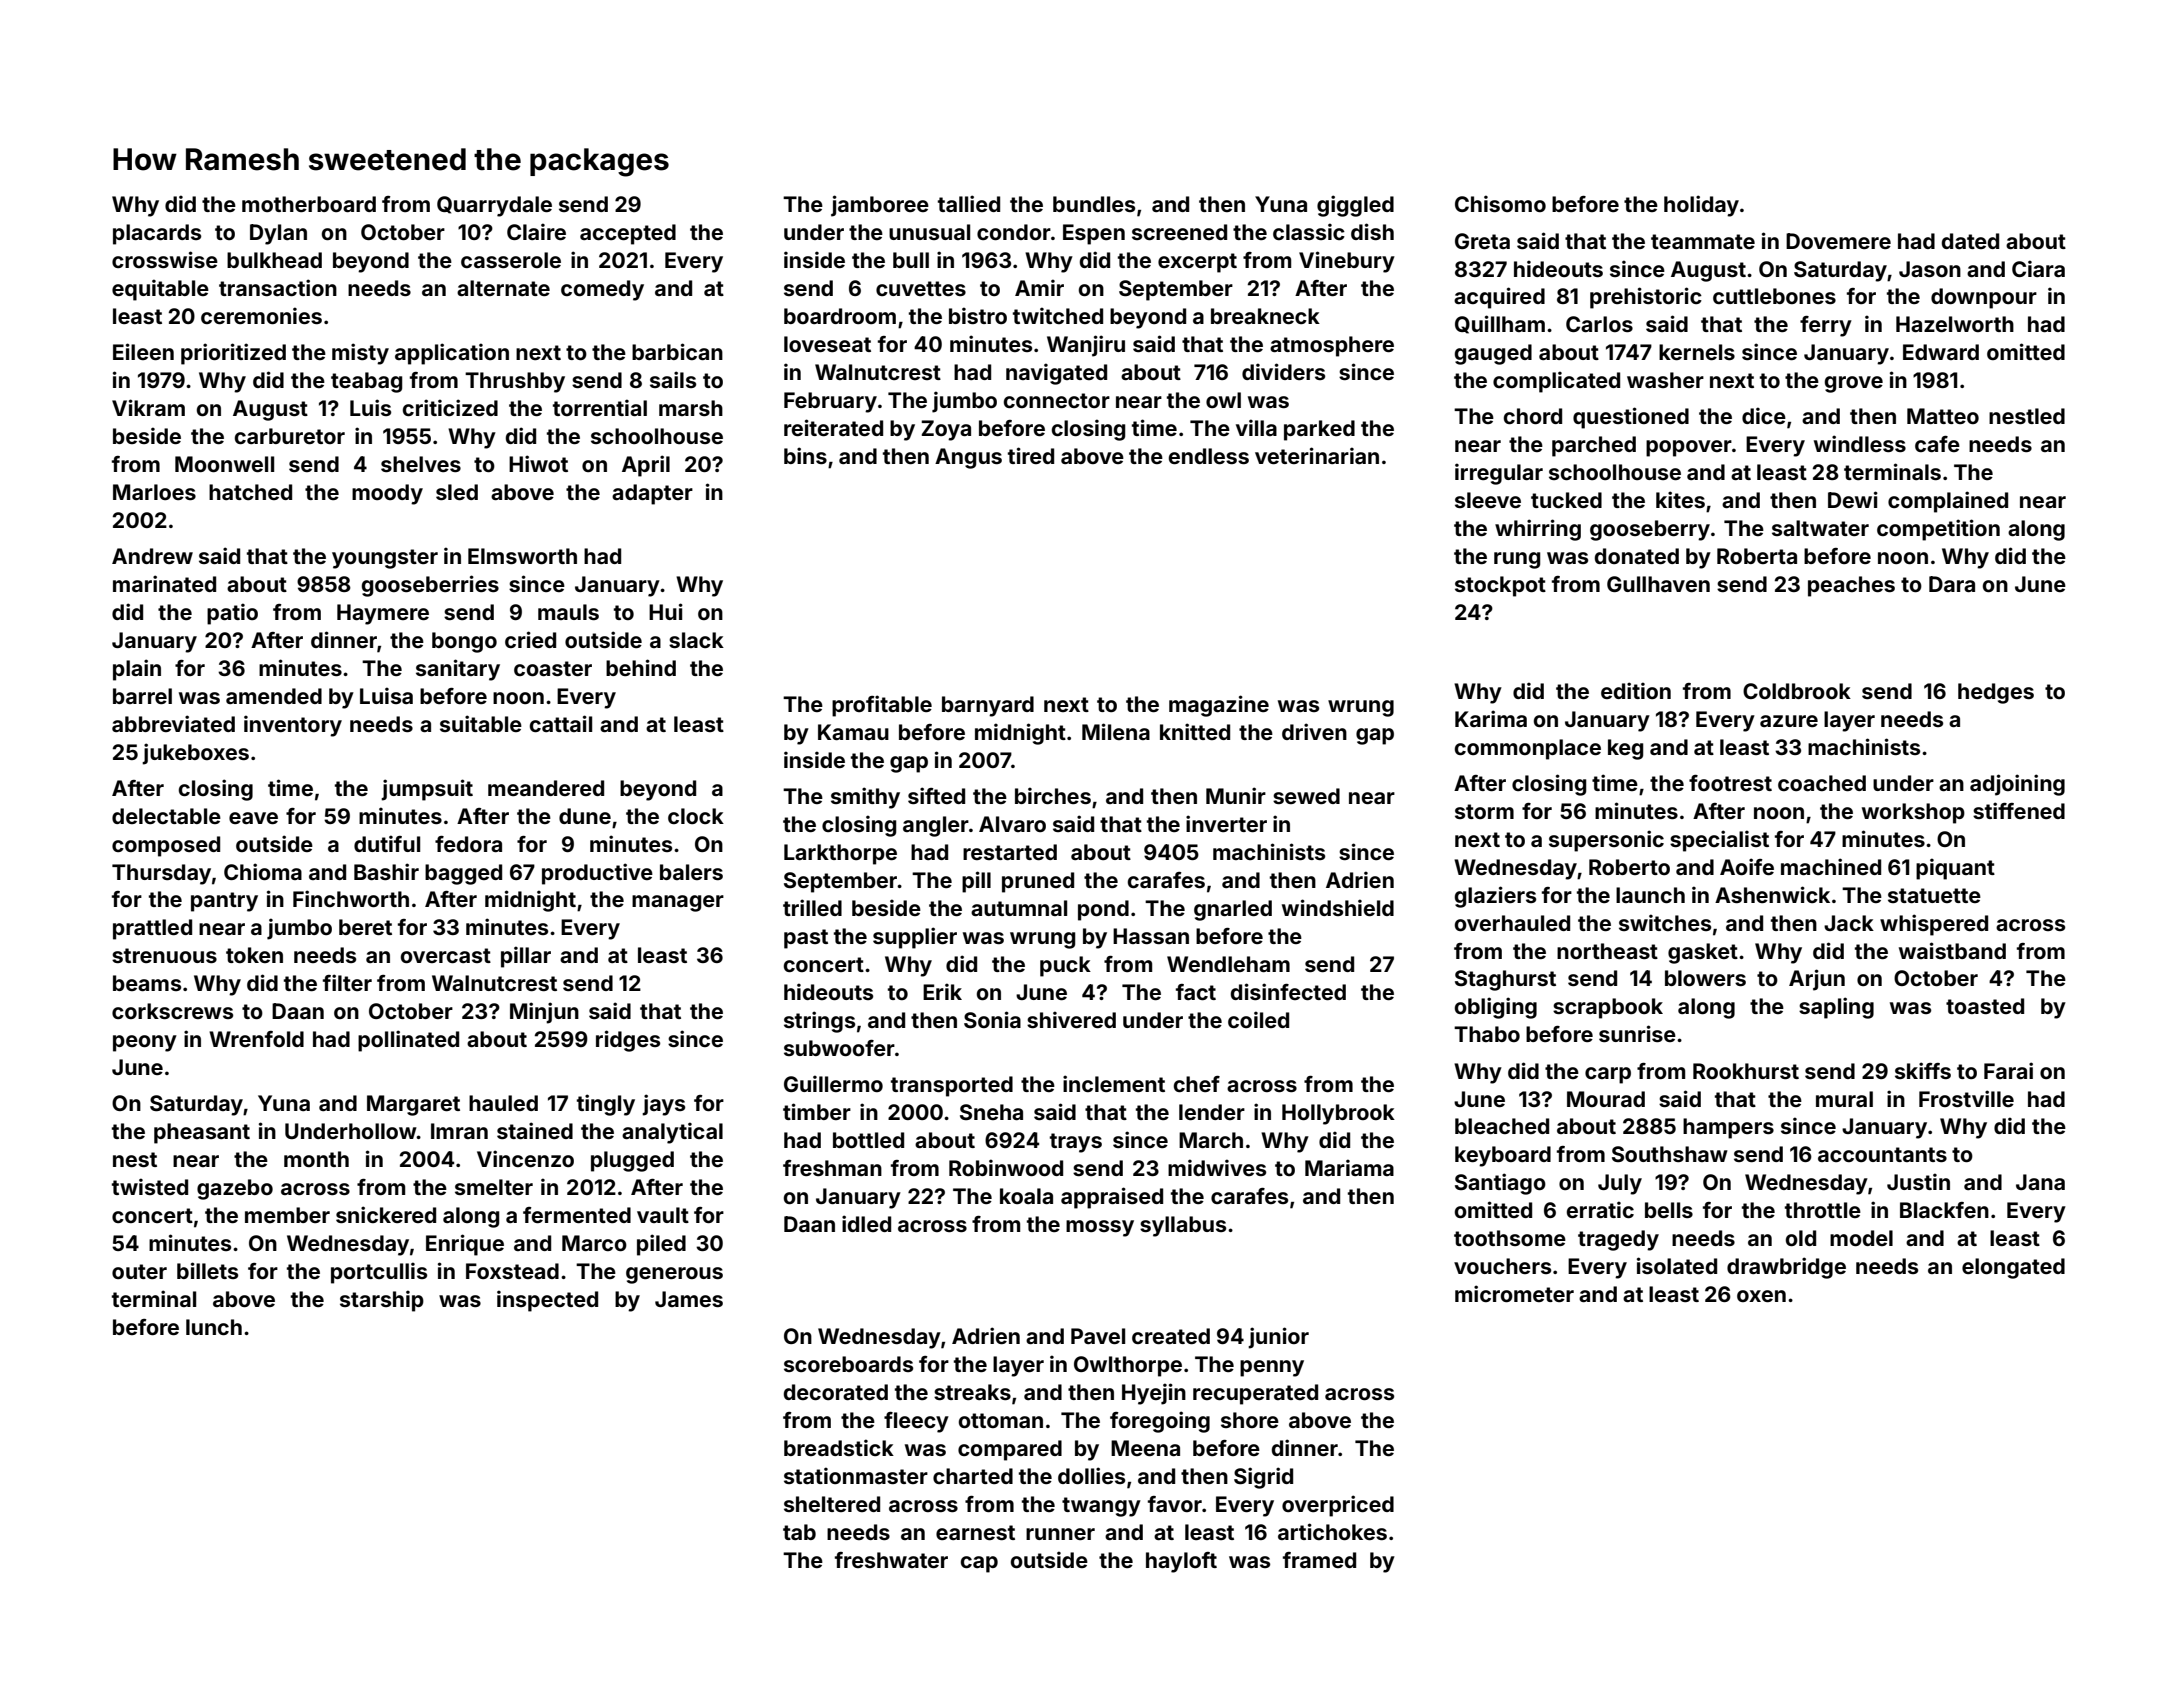  What do you see at coordinates (503, 288) in the screenshot?
I see `alternate` at bounding box center [503, 288].
